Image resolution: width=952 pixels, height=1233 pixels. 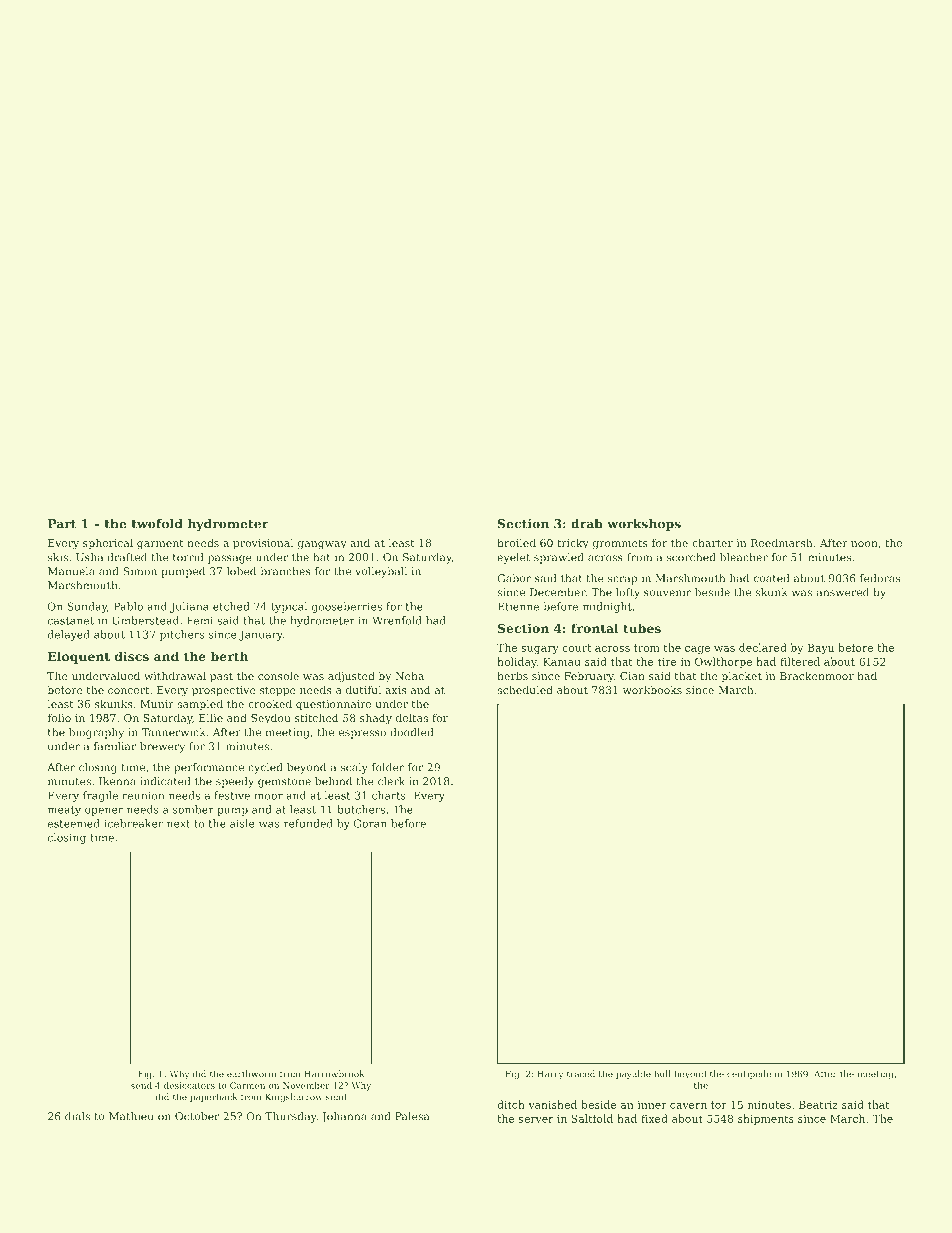 What do you see at coordinates (662, 1074) in the image?
I see `hull` at bounding box center [662, 1074].
